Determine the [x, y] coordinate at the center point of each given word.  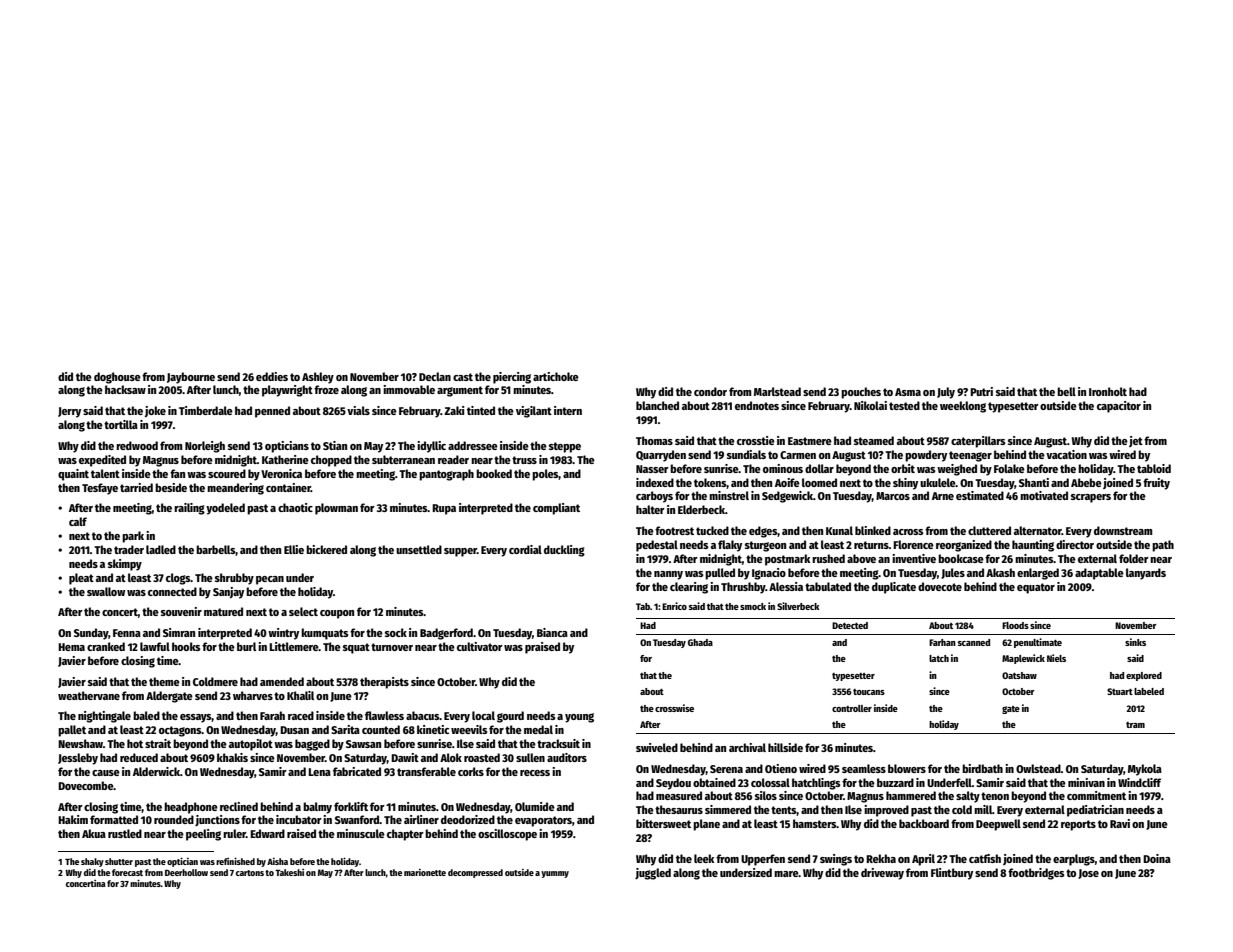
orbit [903, 468]
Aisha [277, 861]
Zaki [454, 410]
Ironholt [1108, 391]
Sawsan [363, 744]
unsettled [419, 549]
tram [1135, 725]
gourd [510, 717]
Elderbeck [701, 509]
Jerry [69, 412]
